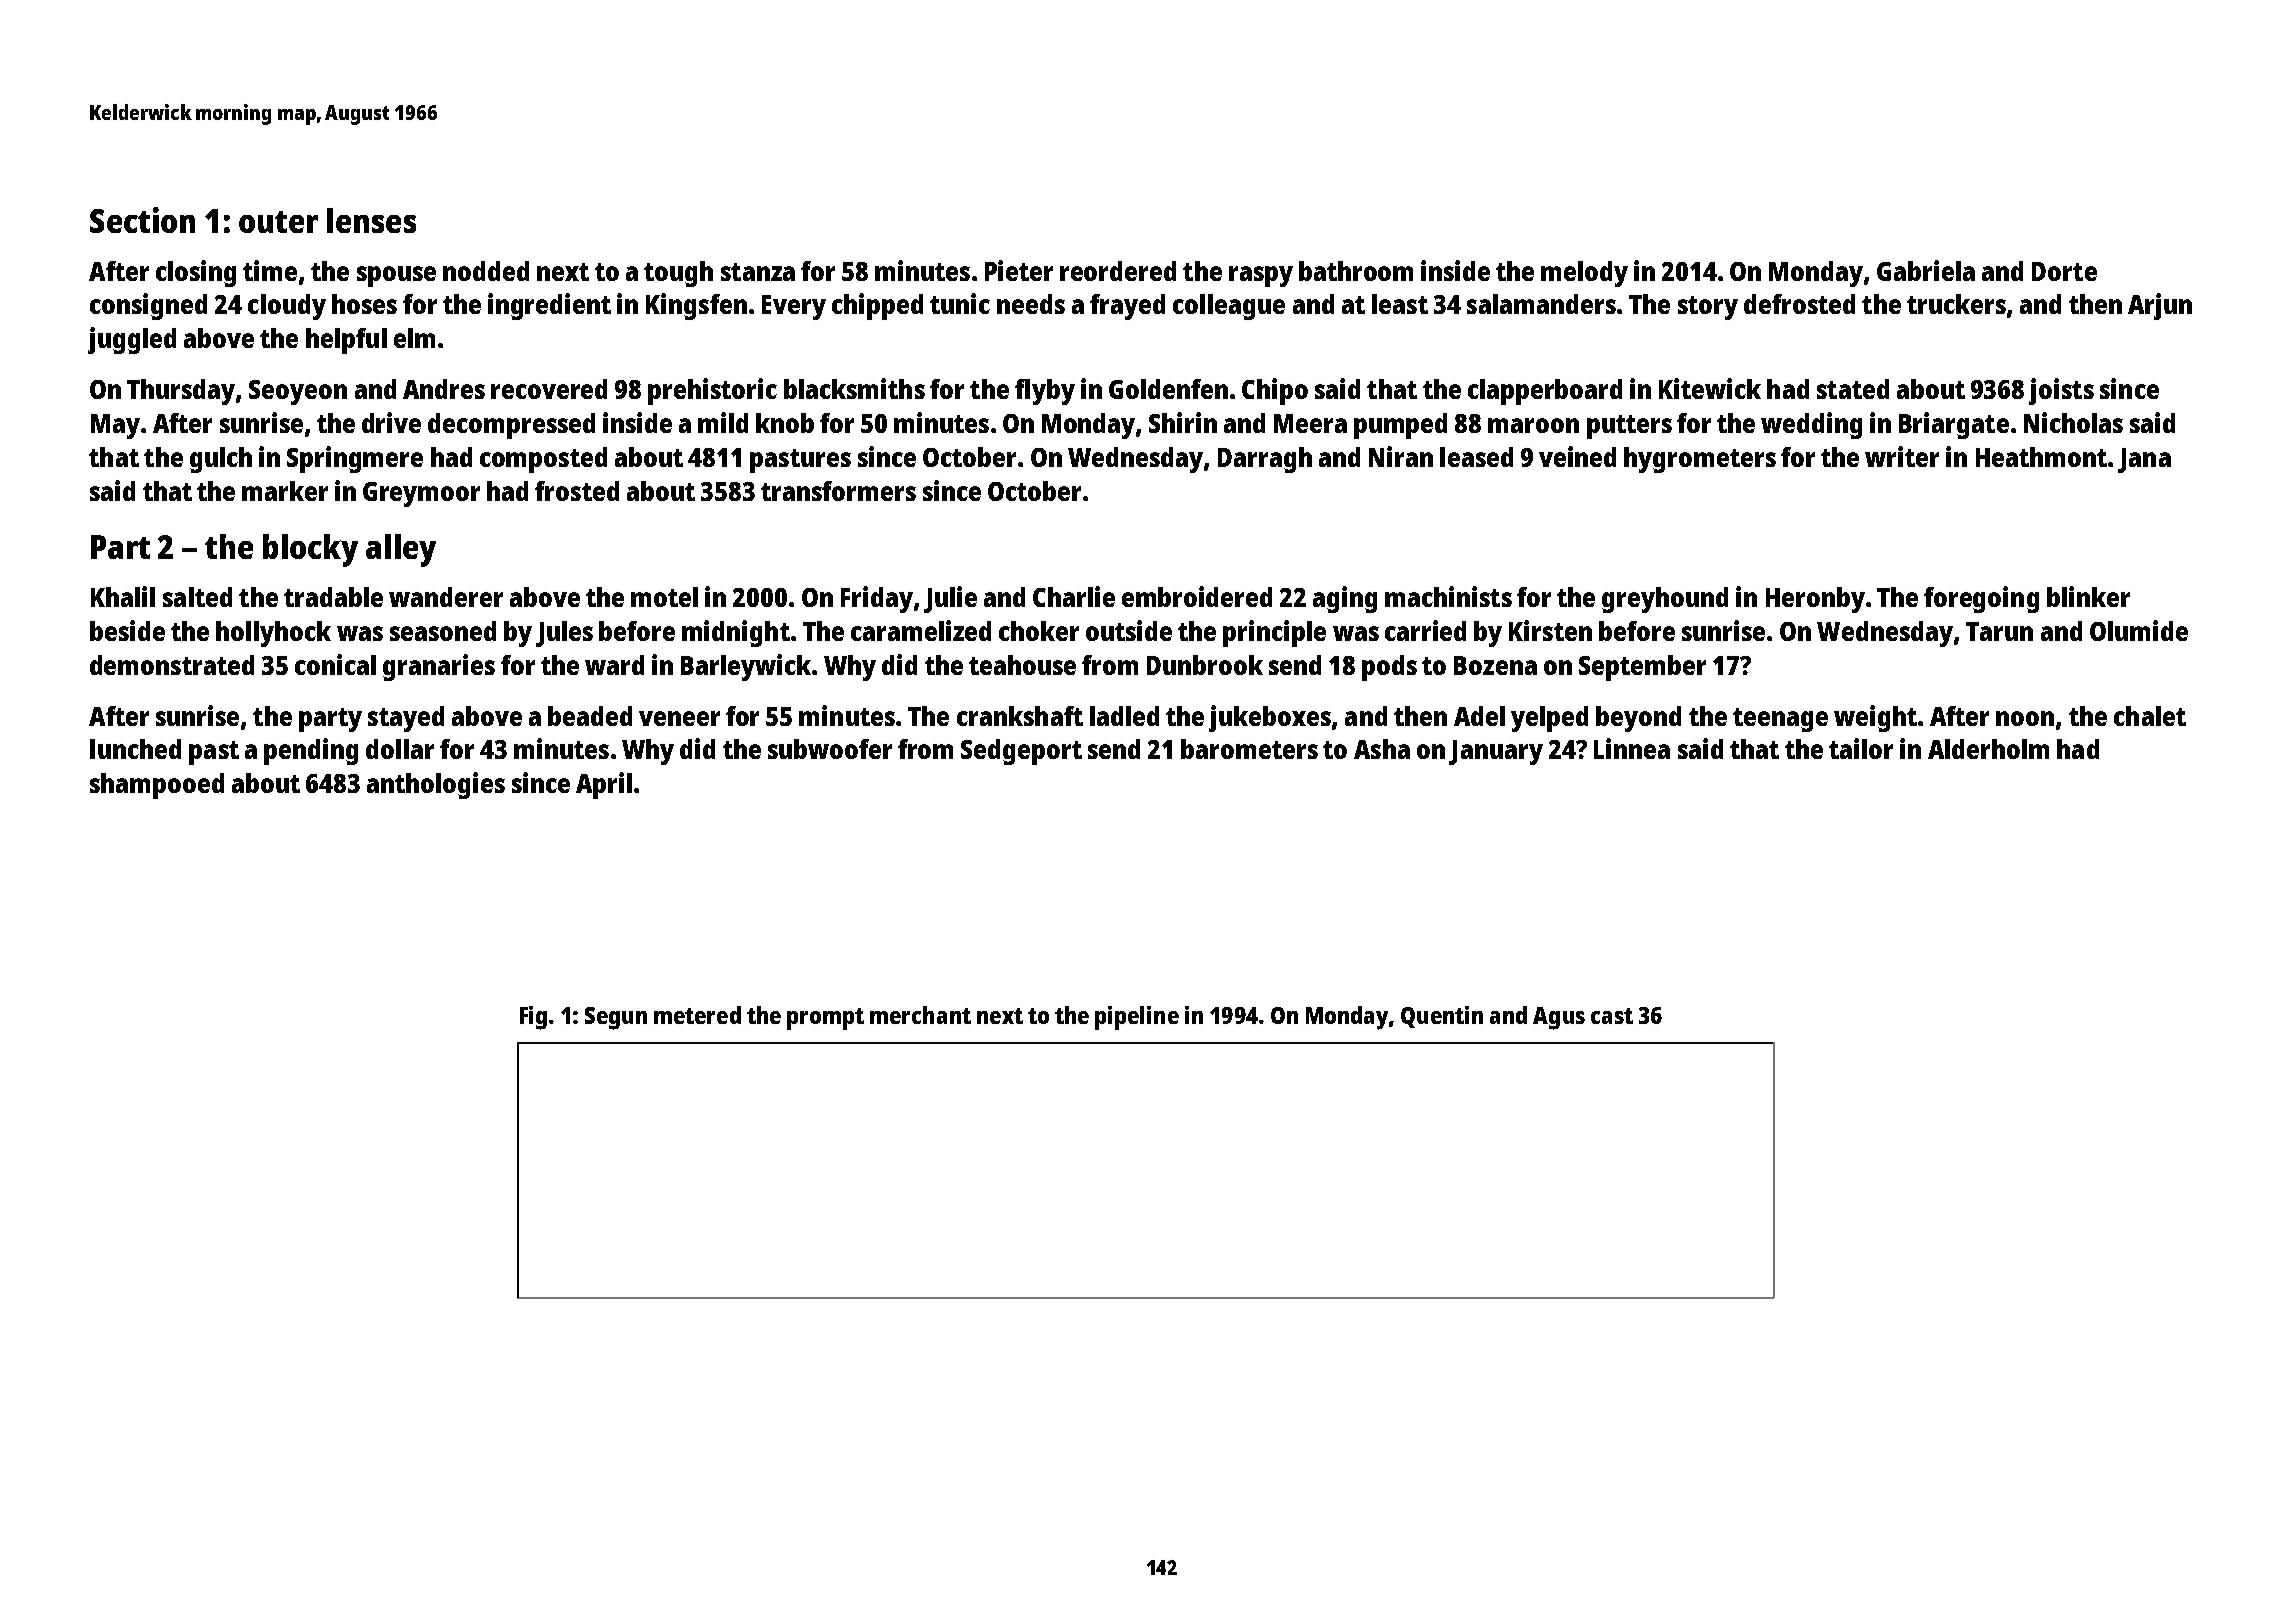  Describe the element at coordinates (1988, 749) in the page. I see `Alderholm` at that location.
